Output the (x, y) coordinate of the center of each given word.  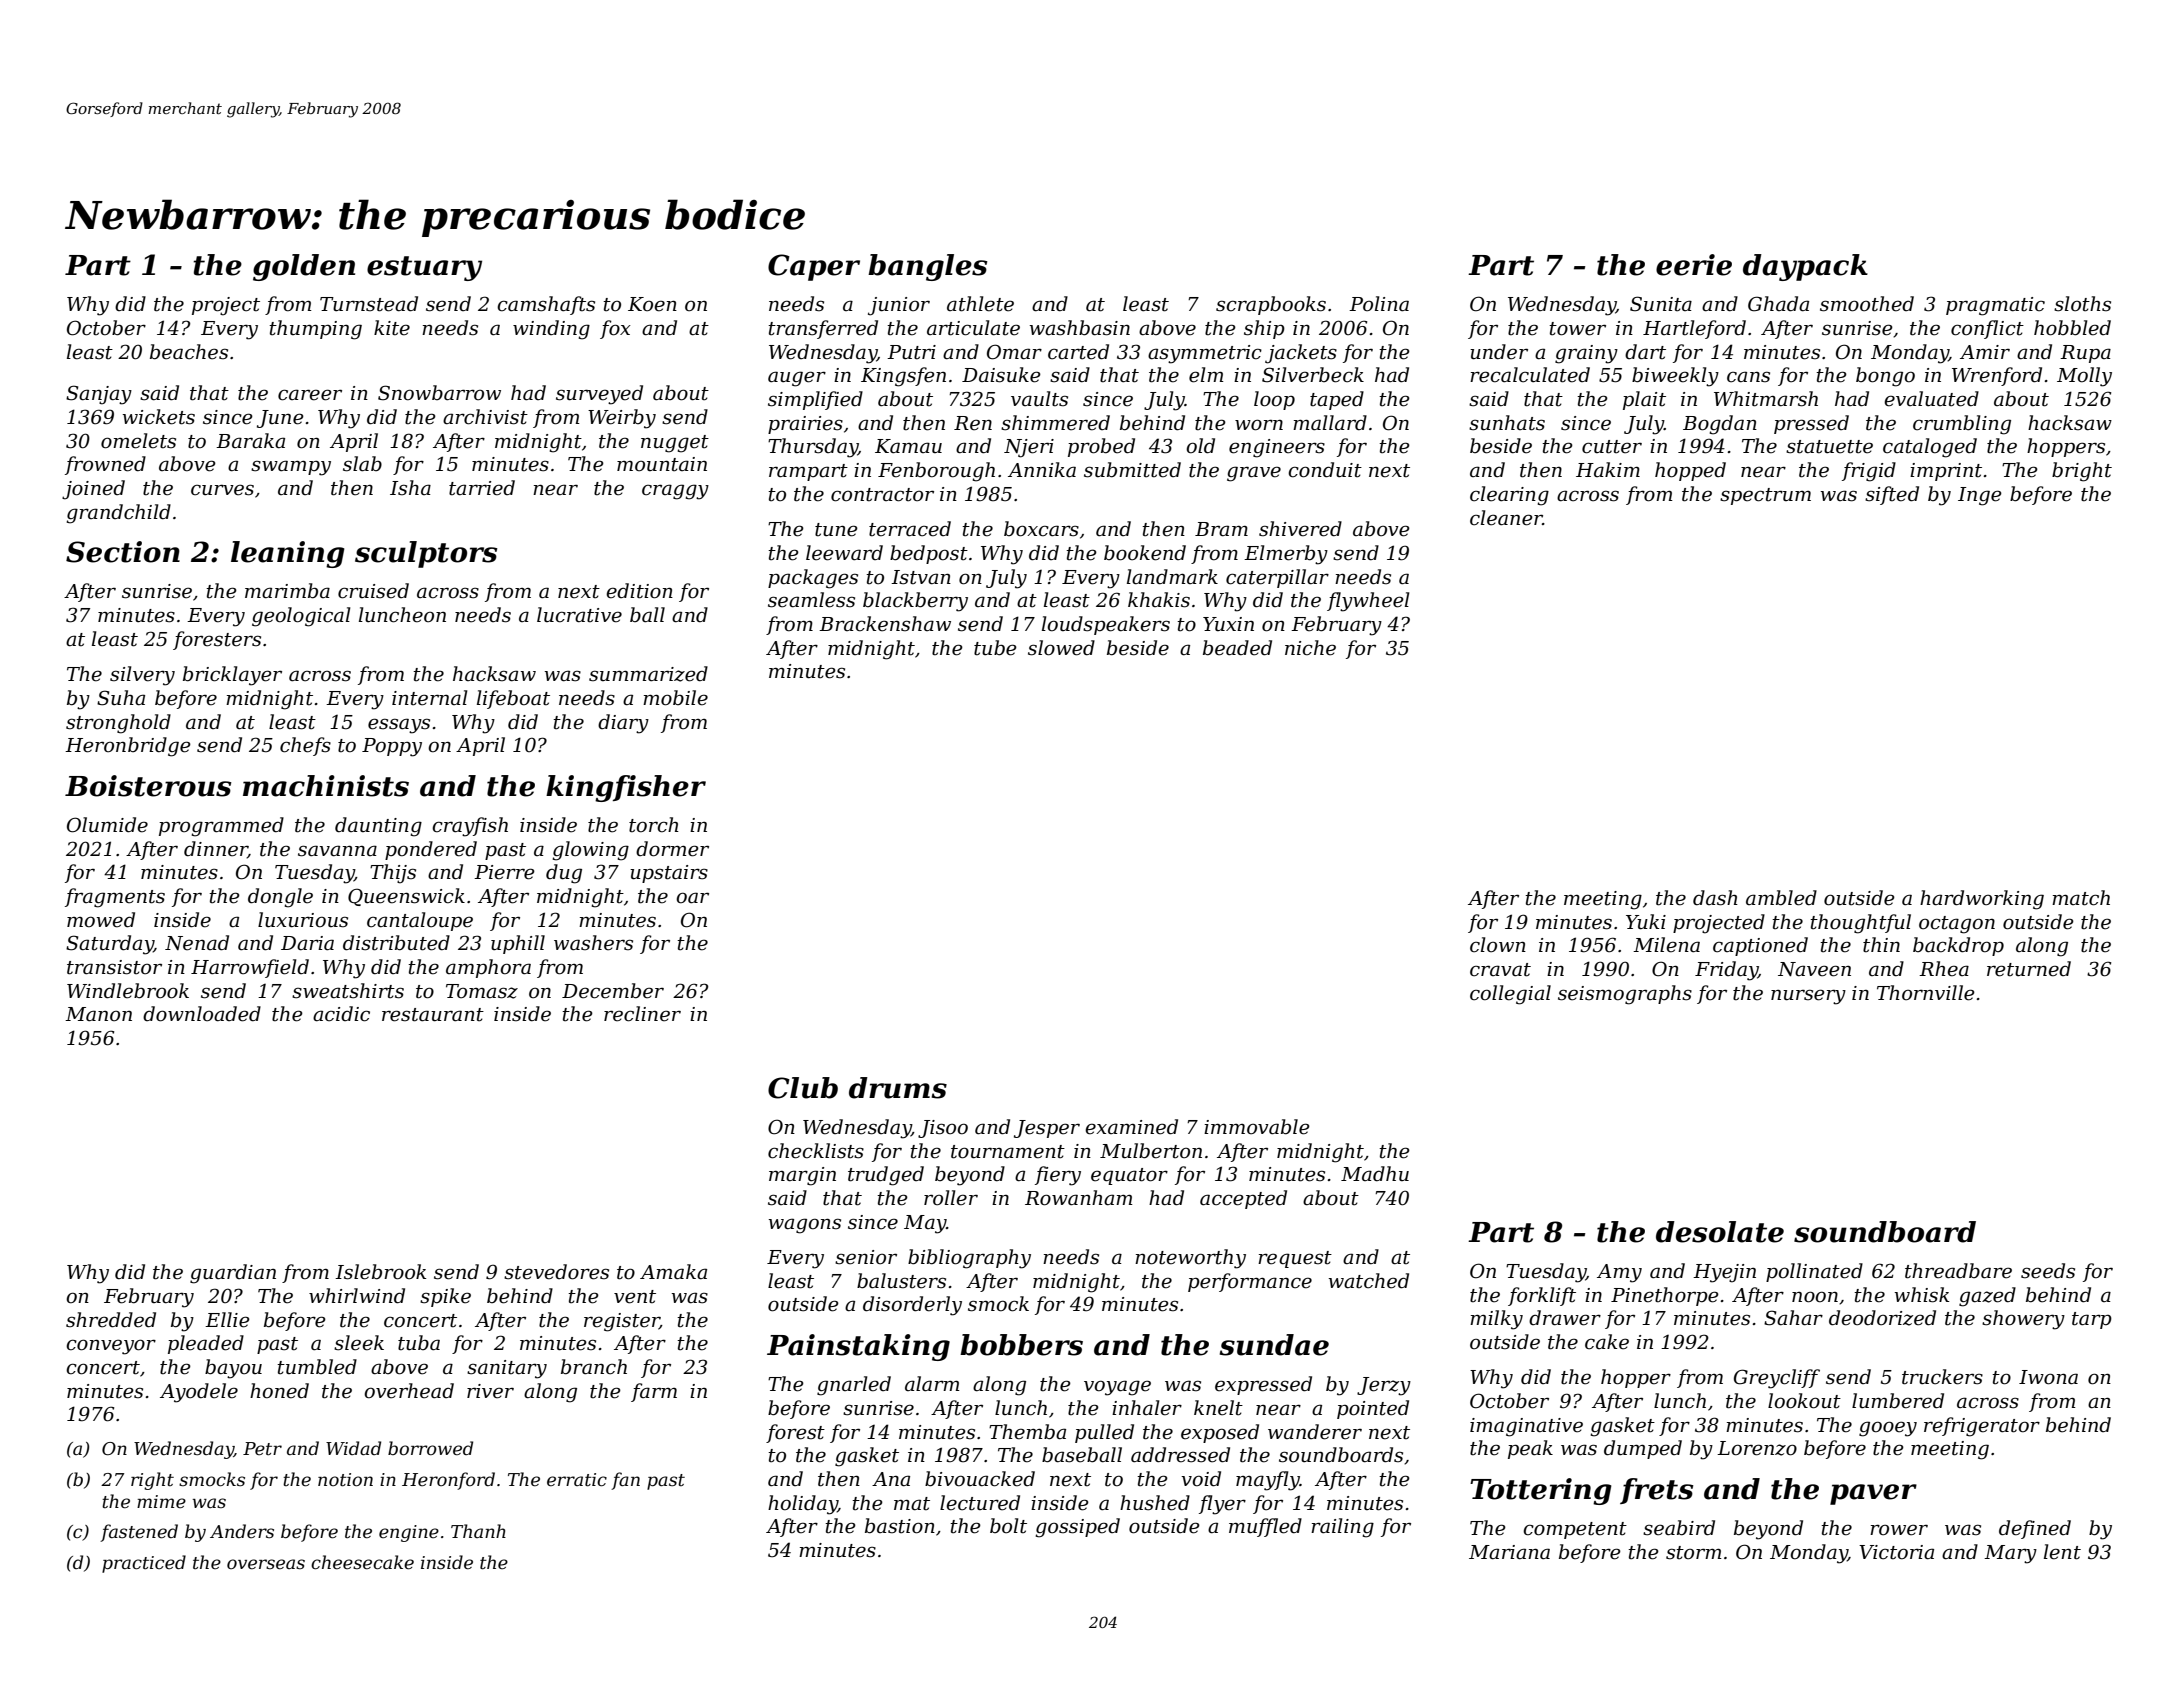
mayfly (1268, 1481)
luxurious (303, 920)
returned (2029, 969)
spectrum (1765, 496)
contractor (882, 495)
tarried (482, 488)
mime (161, 1501)
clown (1498, 945)
